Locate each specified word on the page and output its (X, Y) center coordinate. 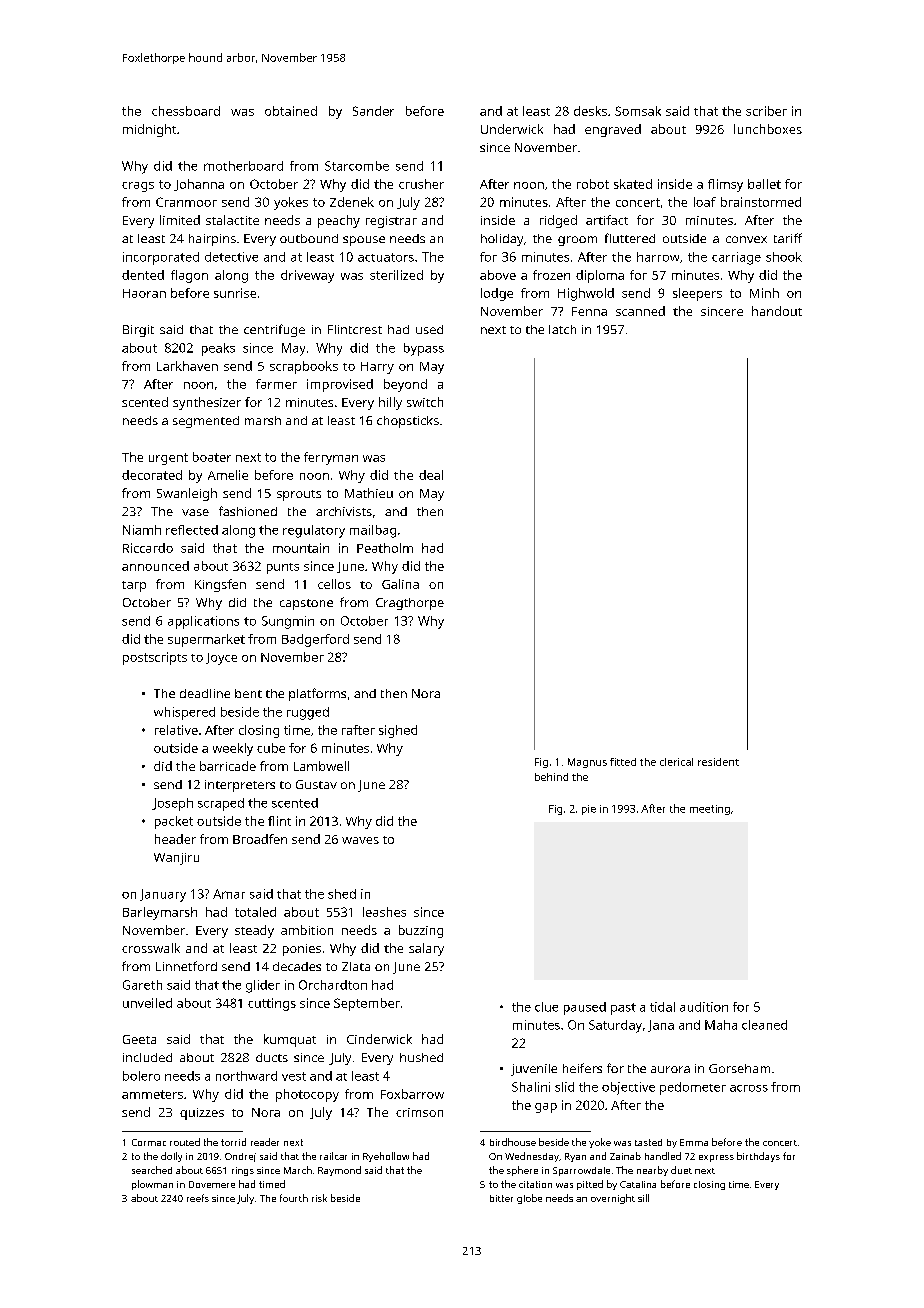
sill (643, 1198)
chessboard (186, 111)
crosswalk (151, 948)
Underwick (512, 129)
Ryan (575, 1157)
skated (633, 184)
